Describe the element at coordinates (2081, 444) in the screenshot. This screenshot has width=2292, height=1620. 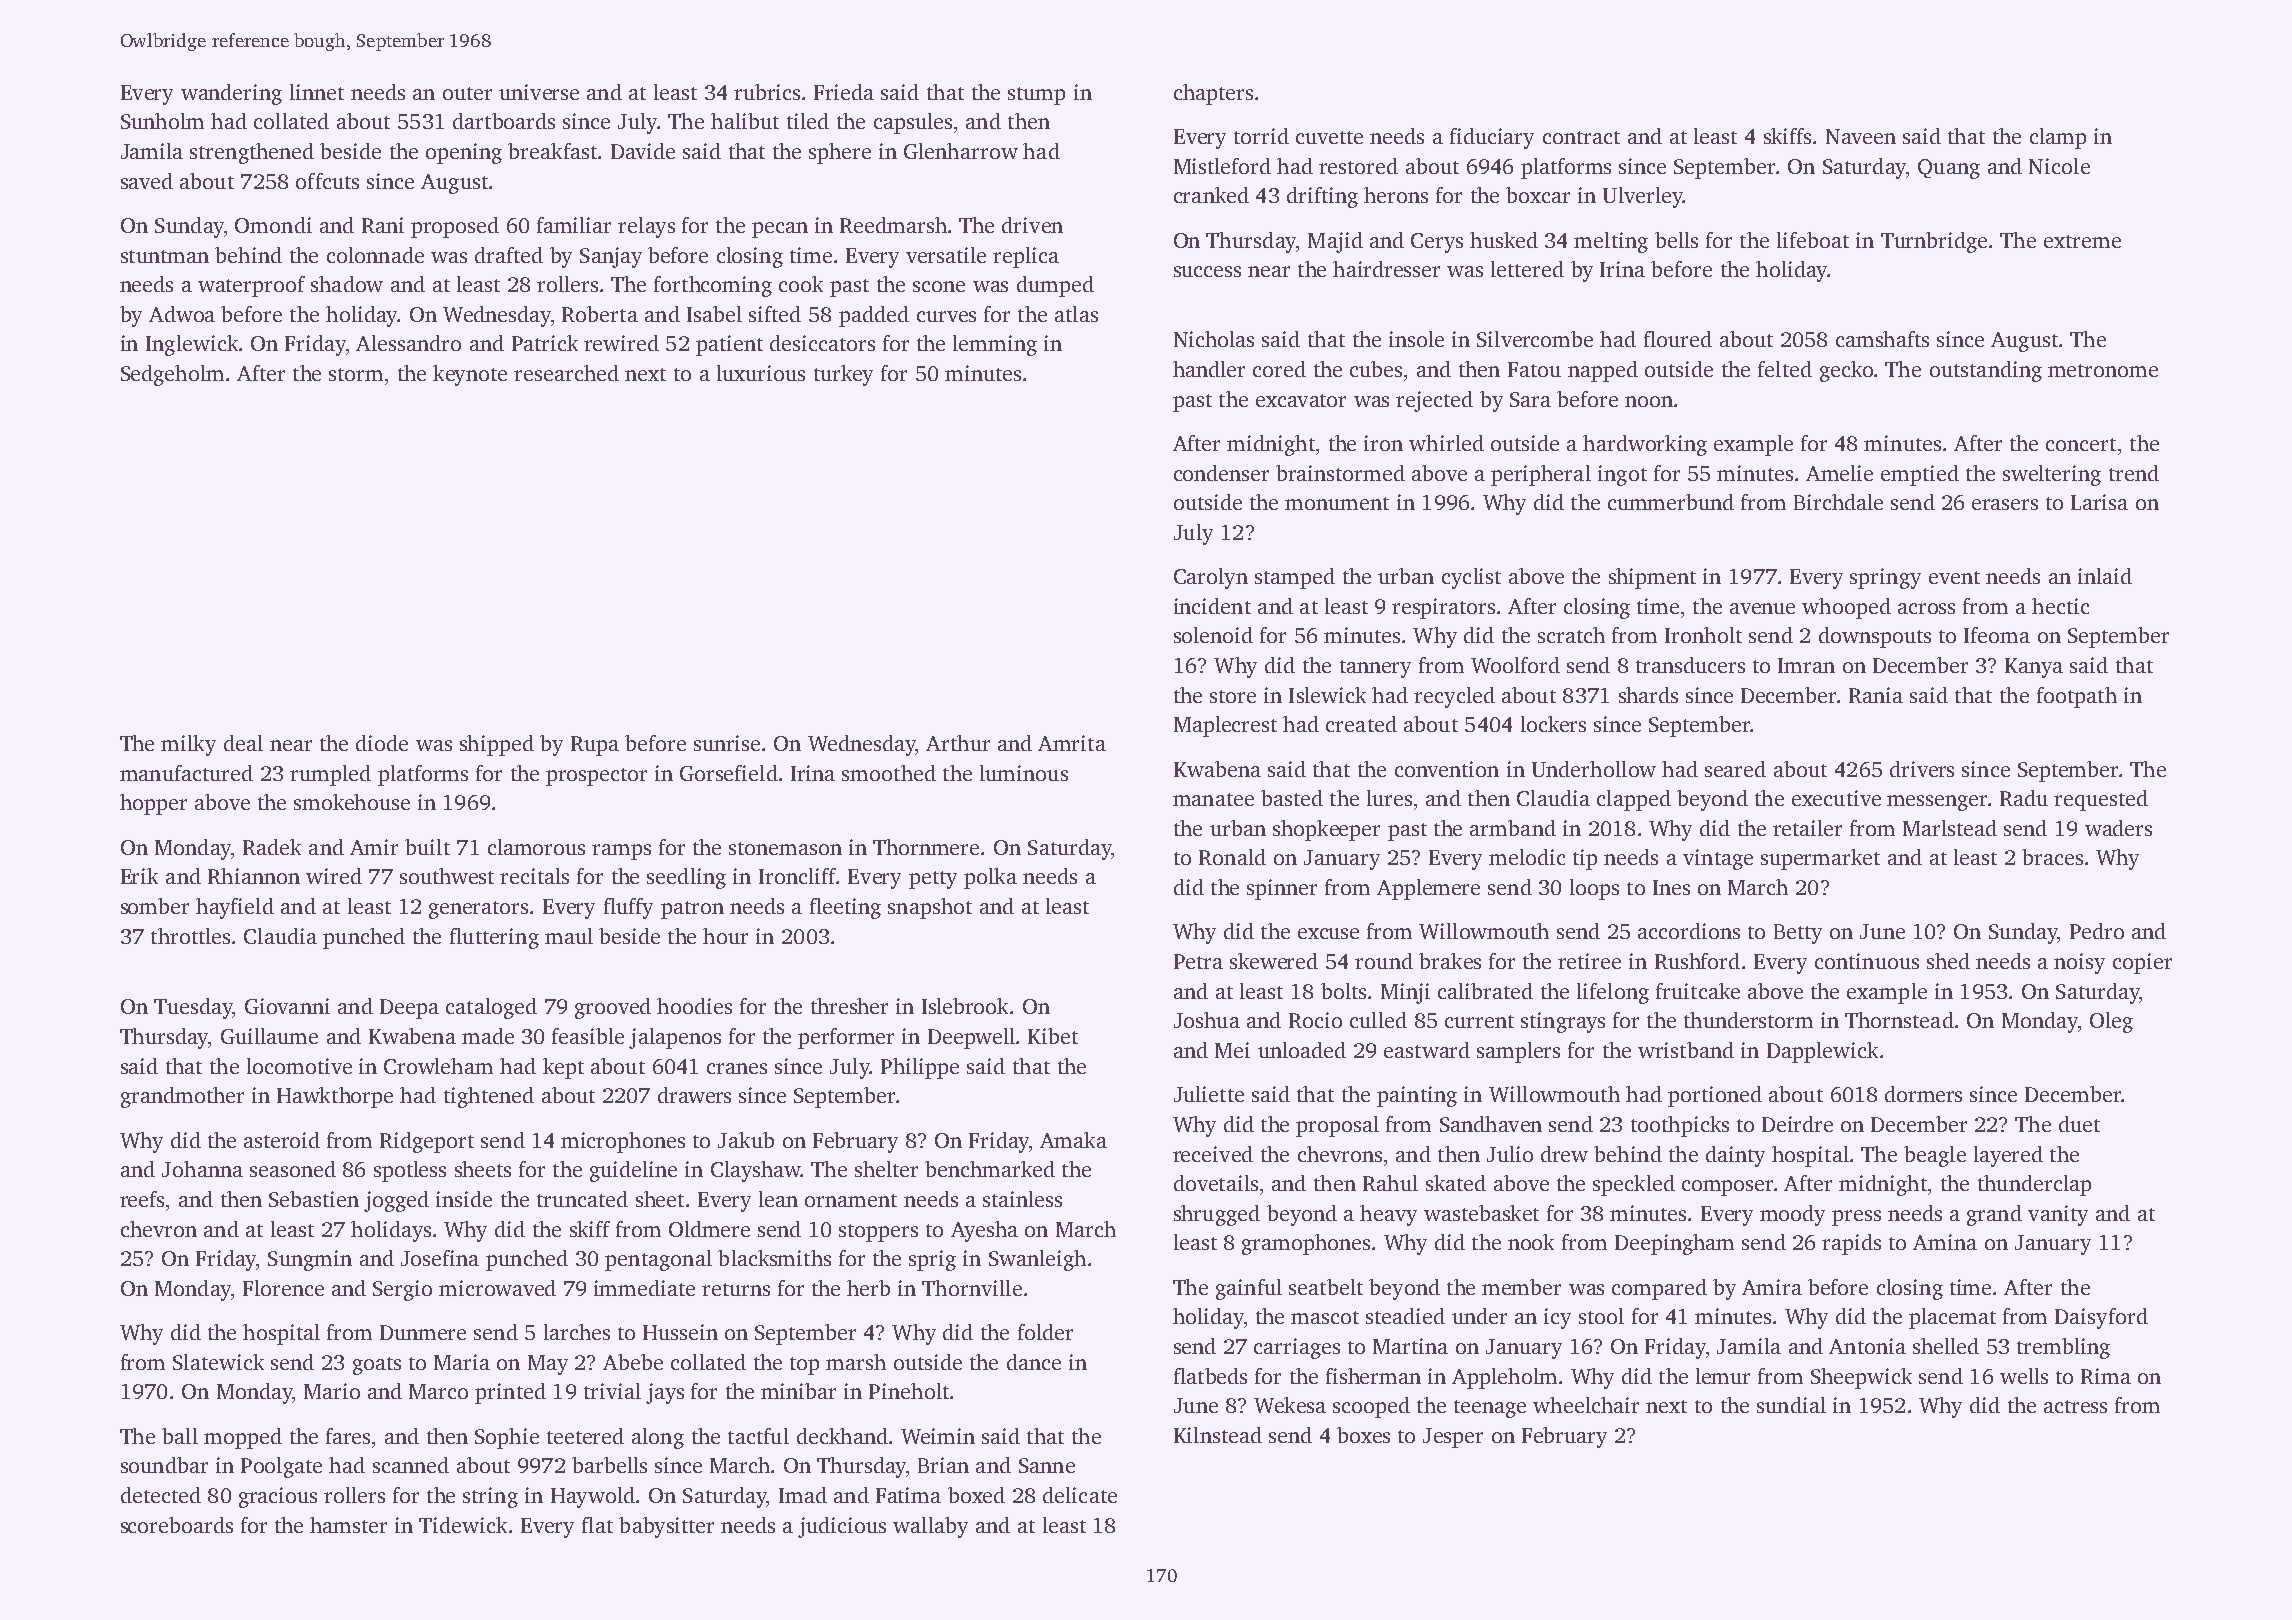
I see `concert` at that location.
